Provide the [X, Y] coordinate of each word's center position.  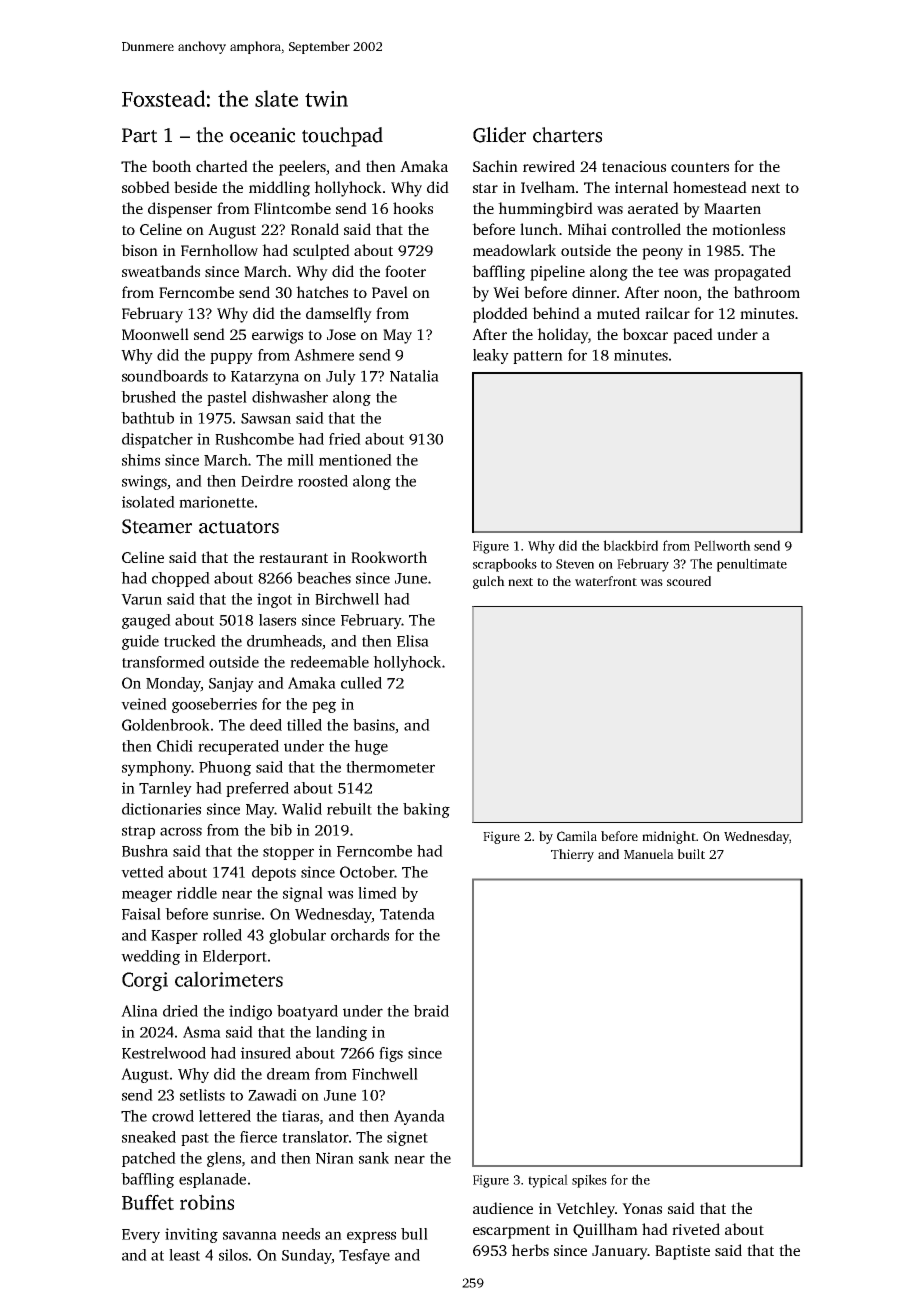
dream [288, 1074]
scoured [689, 581]
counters [700, 167]
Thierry [572, 855]
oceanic [262, 135]
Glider [499, 135]
